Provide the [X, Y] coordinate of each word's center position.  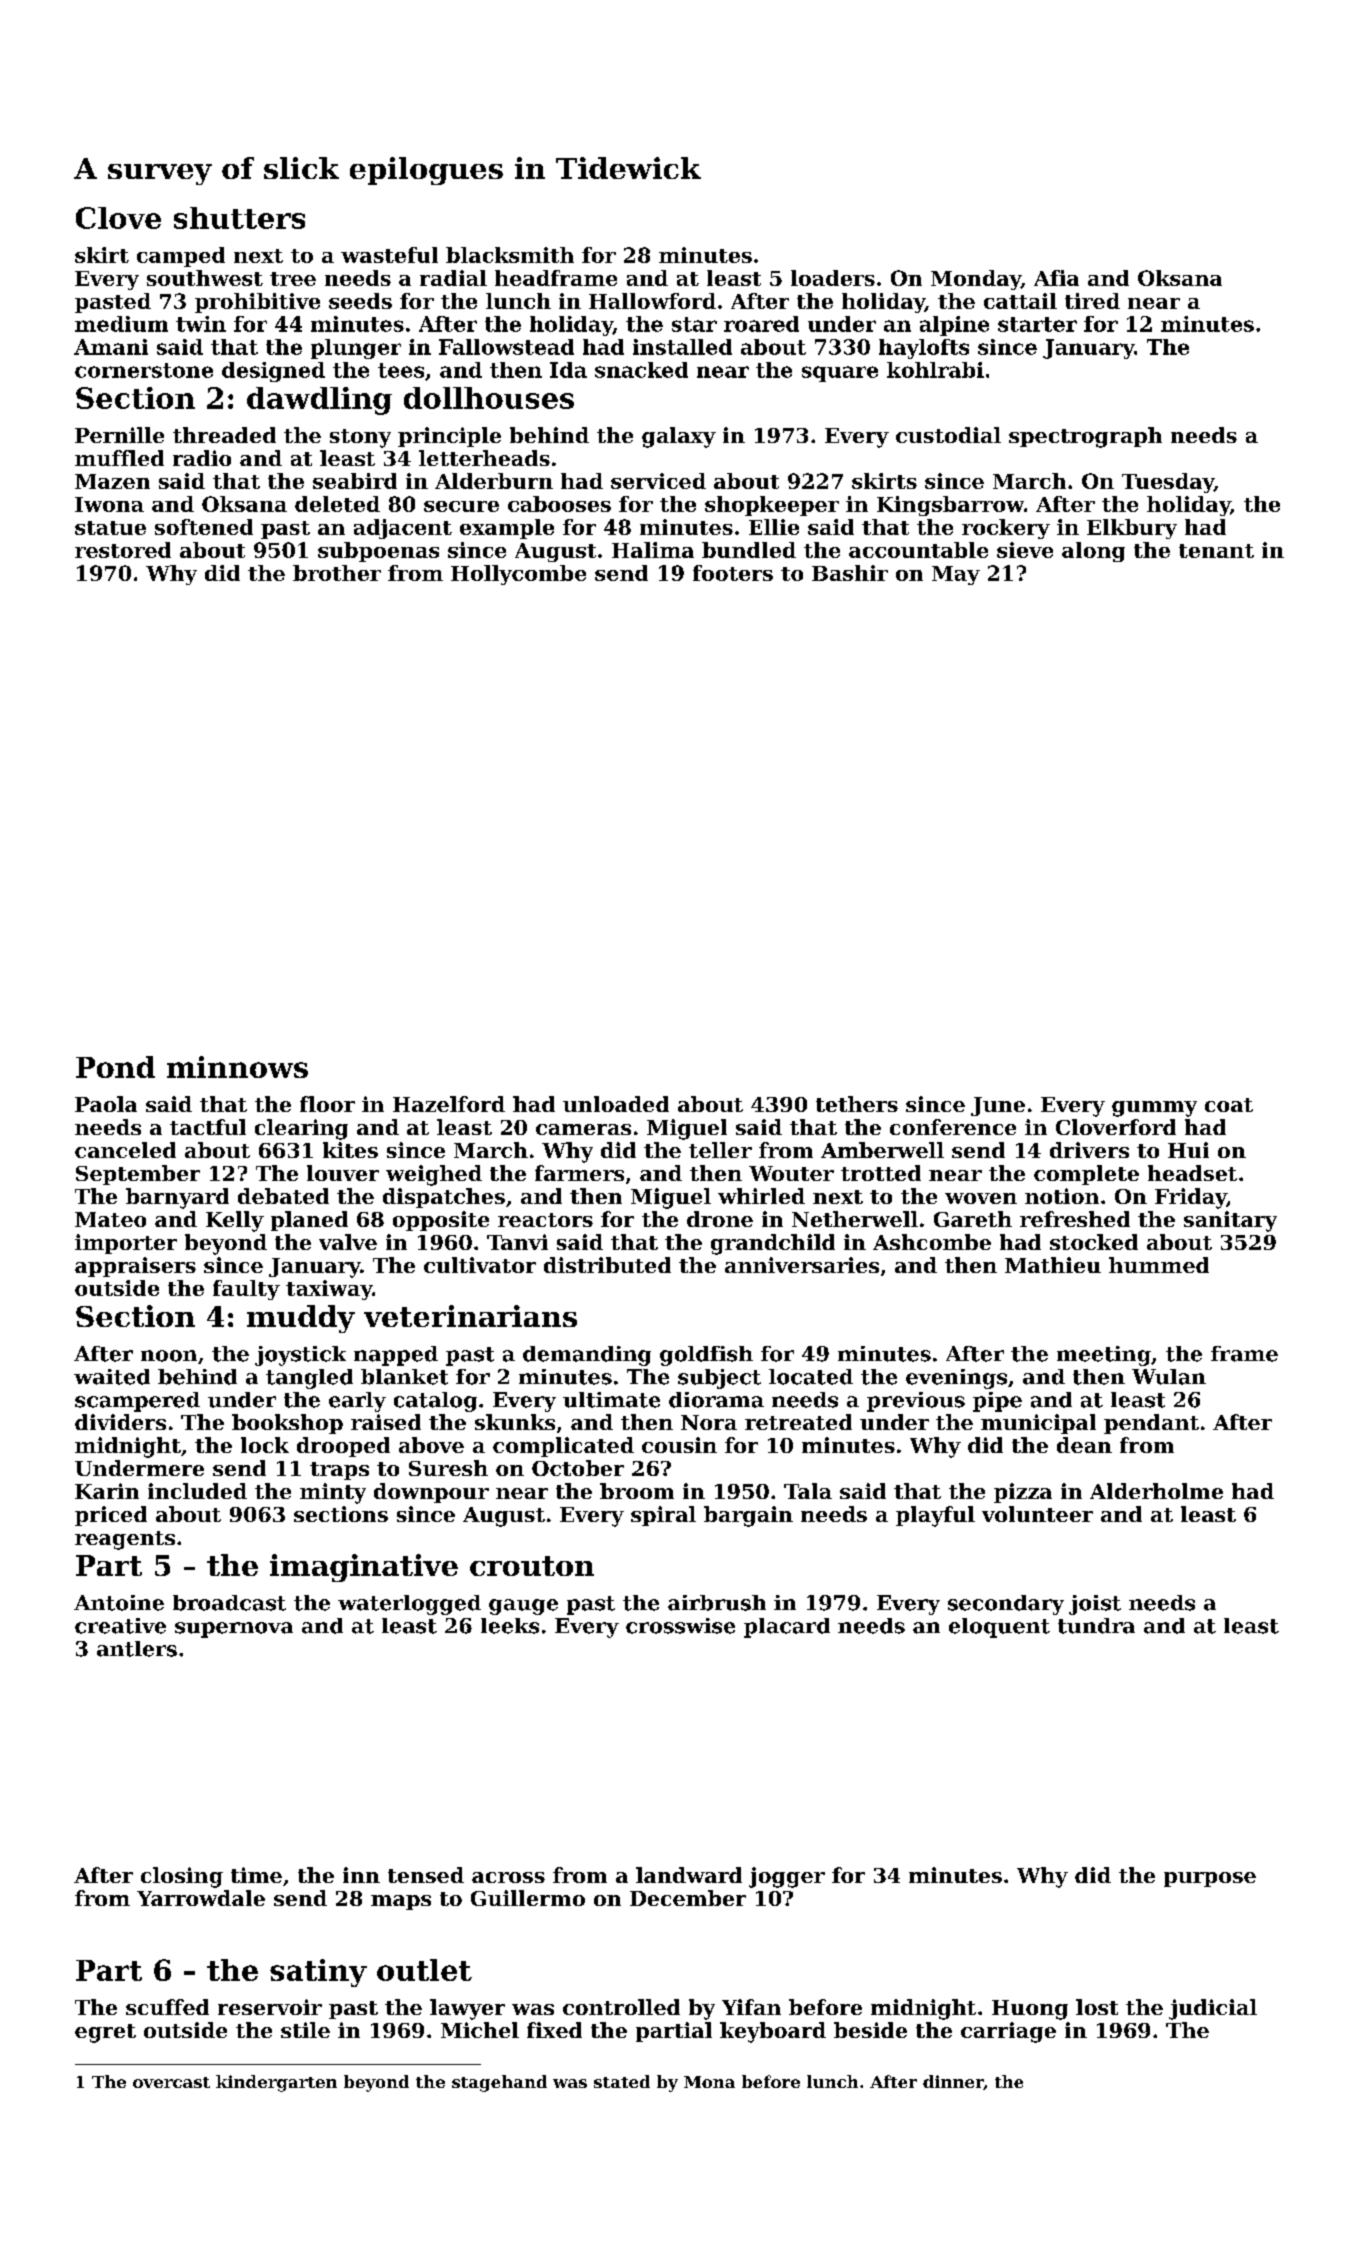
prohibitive [257, 303]
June [998, 1106]
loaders [833, 278]
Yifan [751, 2007]
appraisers [135, 1267]
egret [105, 2033]
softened [204, 527]
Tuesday [1168, 483]
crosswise [680, 1626]
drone [720, 1219]
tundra [1096, 1626]
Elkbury [1132, 529]
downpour [431, 1493]
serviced [658, 481]
